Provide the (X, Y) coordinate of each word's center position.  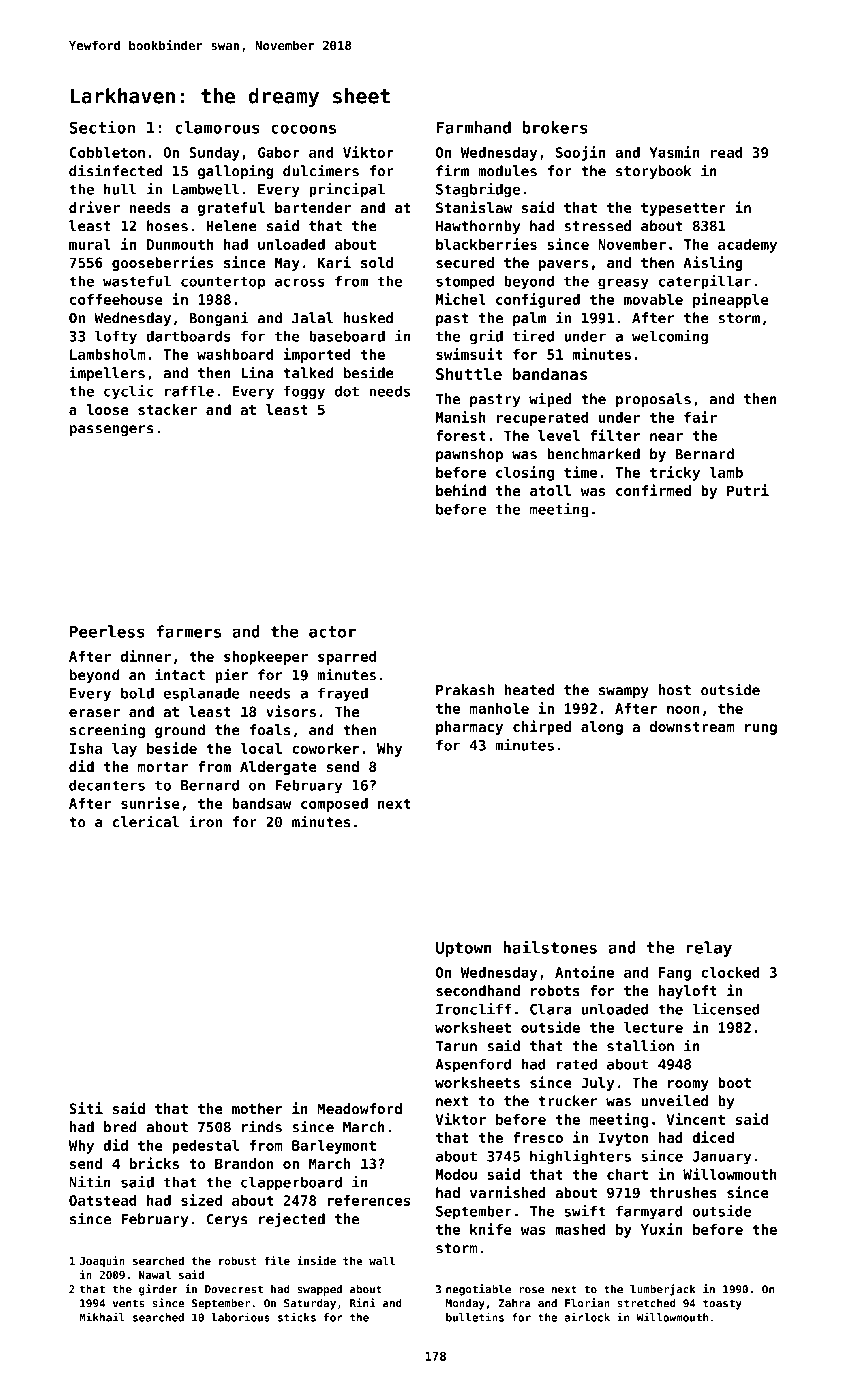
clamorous (217, 127)
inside (316, 1260)
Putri (748, 490)
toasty (722, 1304)
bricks (154, 1163)
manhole (499, 708)
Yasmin (674, 152)
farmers (188, 631)
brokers (554, 127)
